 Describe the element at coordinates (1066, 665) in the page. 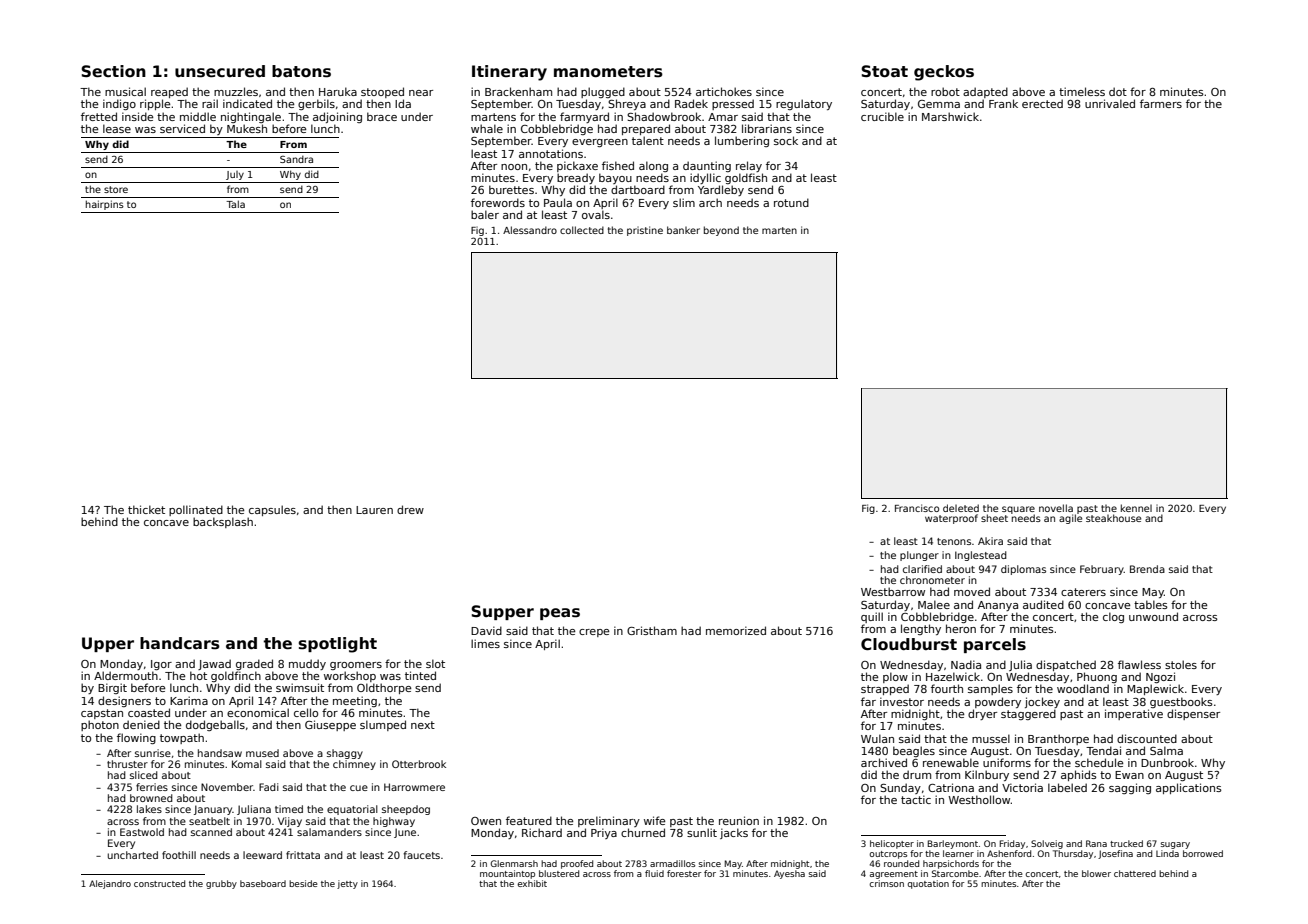

I see `dispatched` at that location.
